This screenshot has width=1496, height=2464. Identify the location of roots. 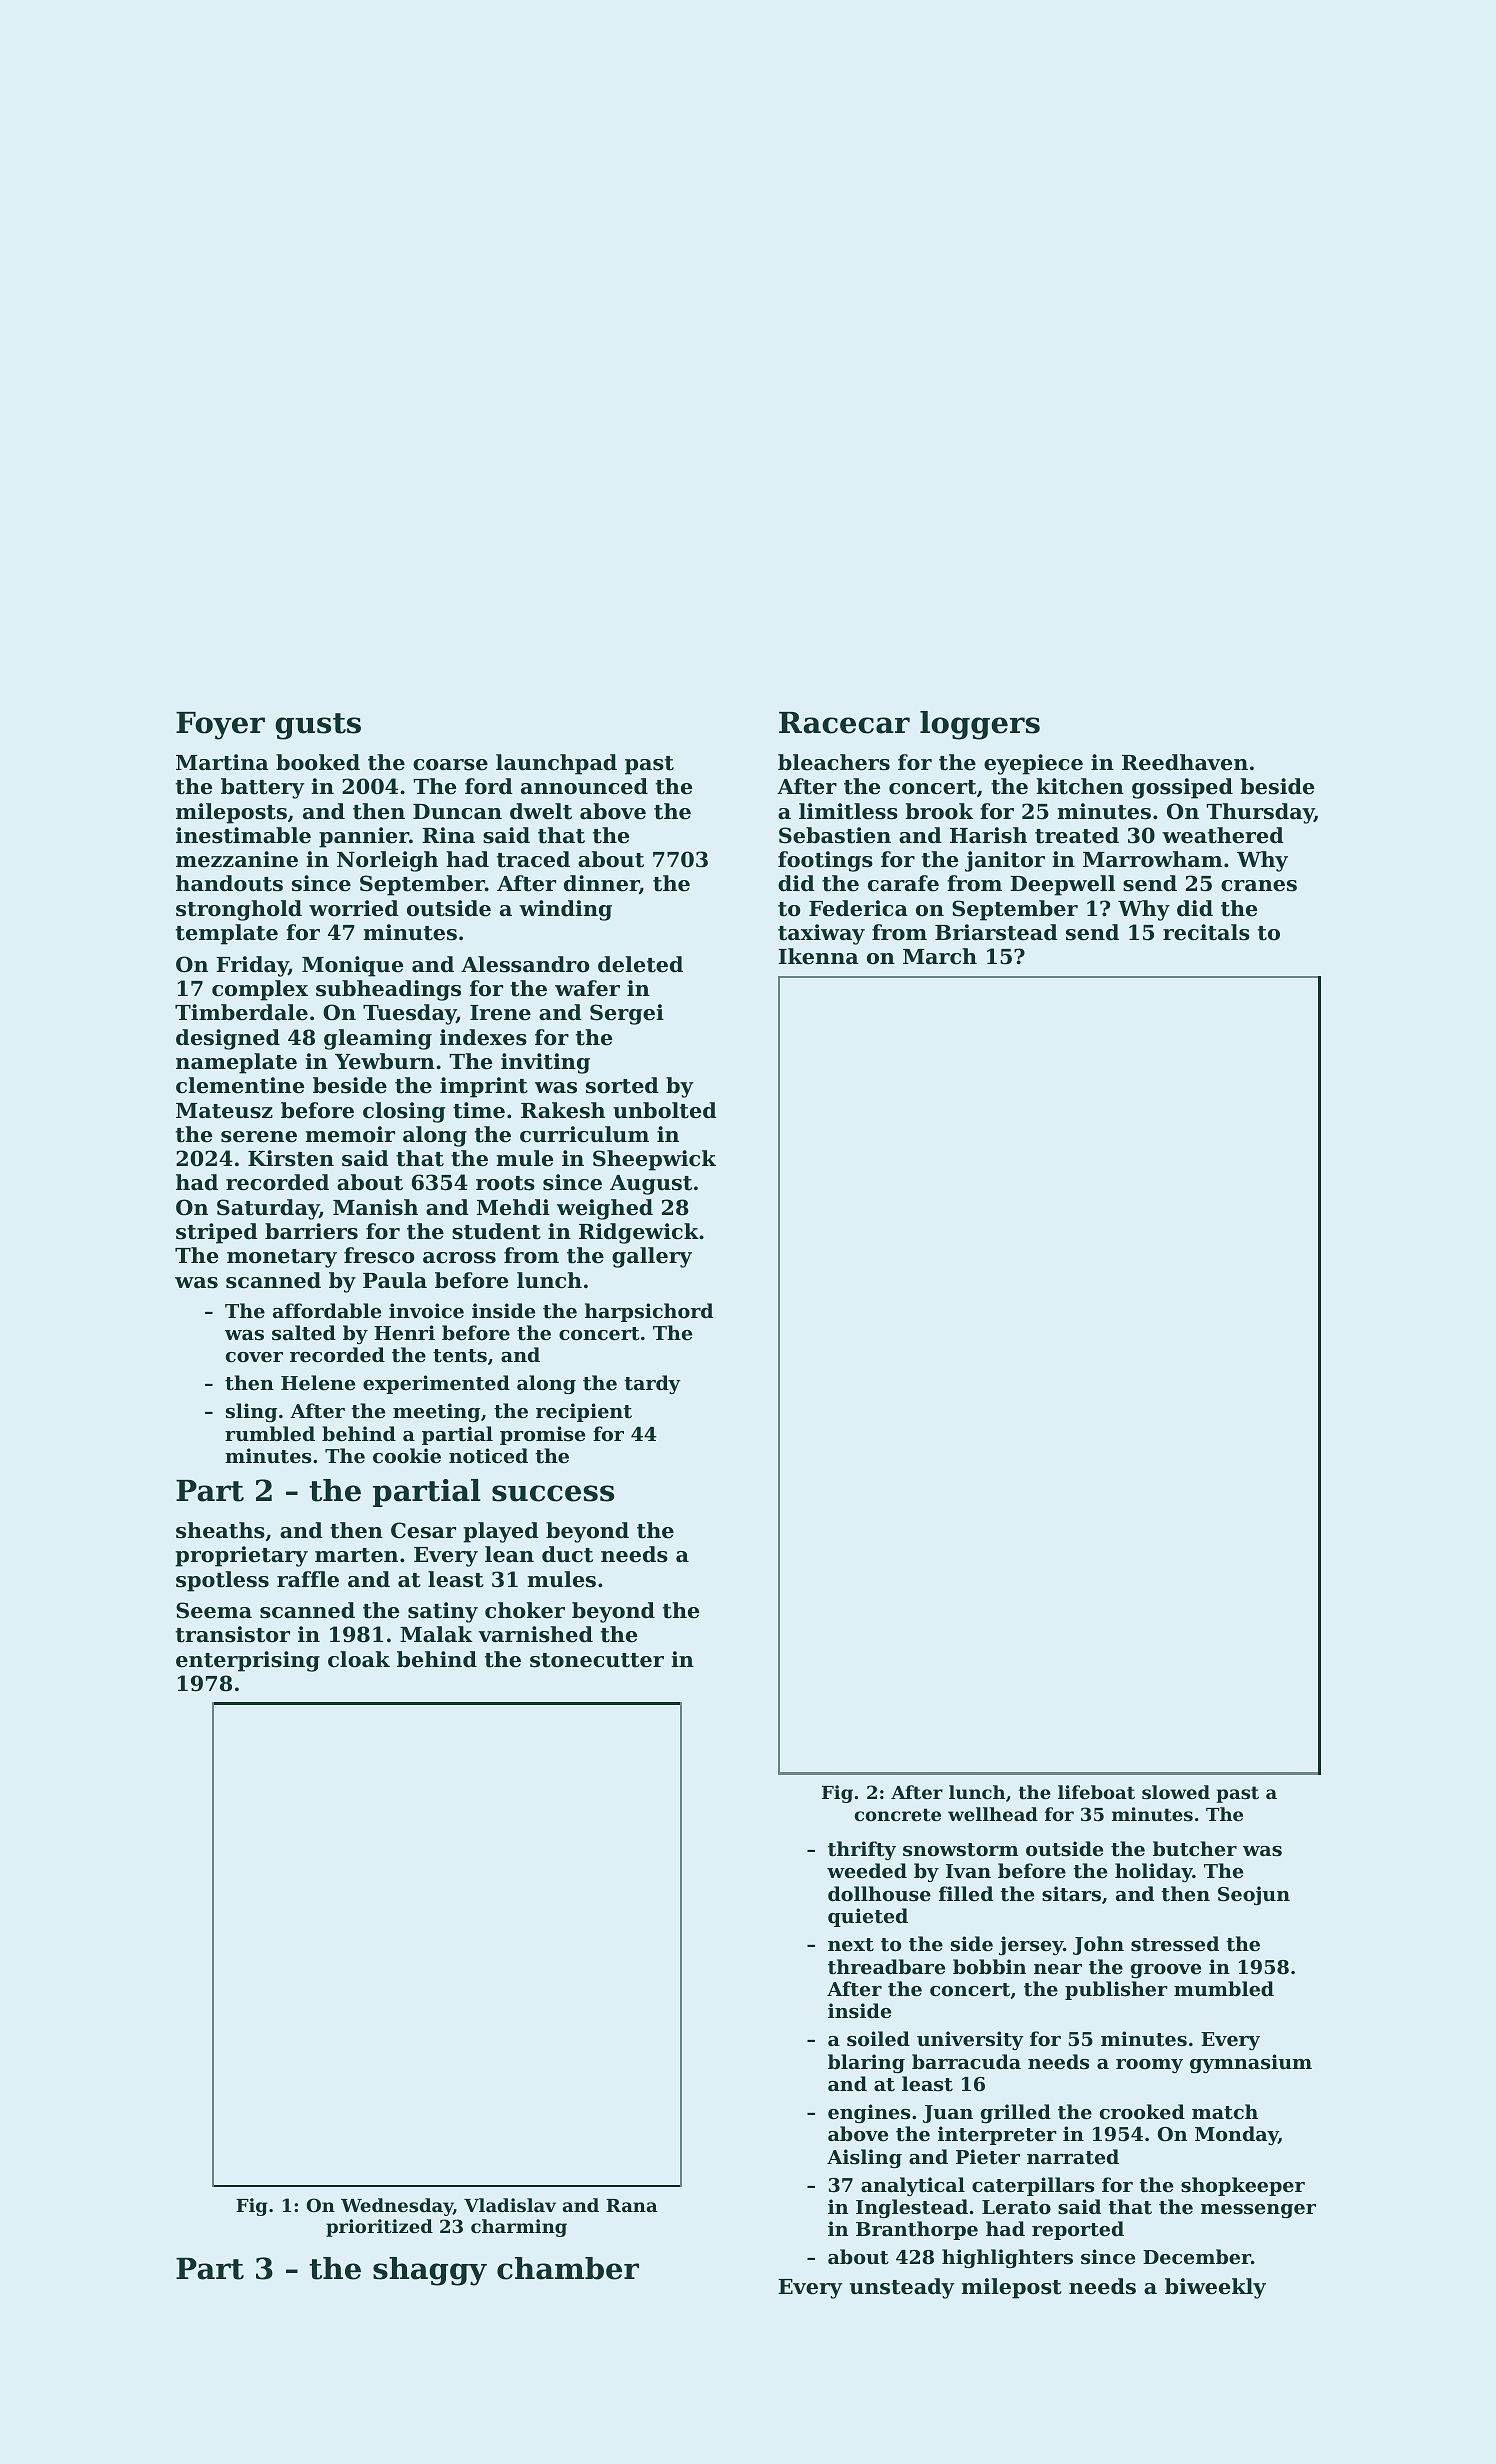
(505, 1183).
